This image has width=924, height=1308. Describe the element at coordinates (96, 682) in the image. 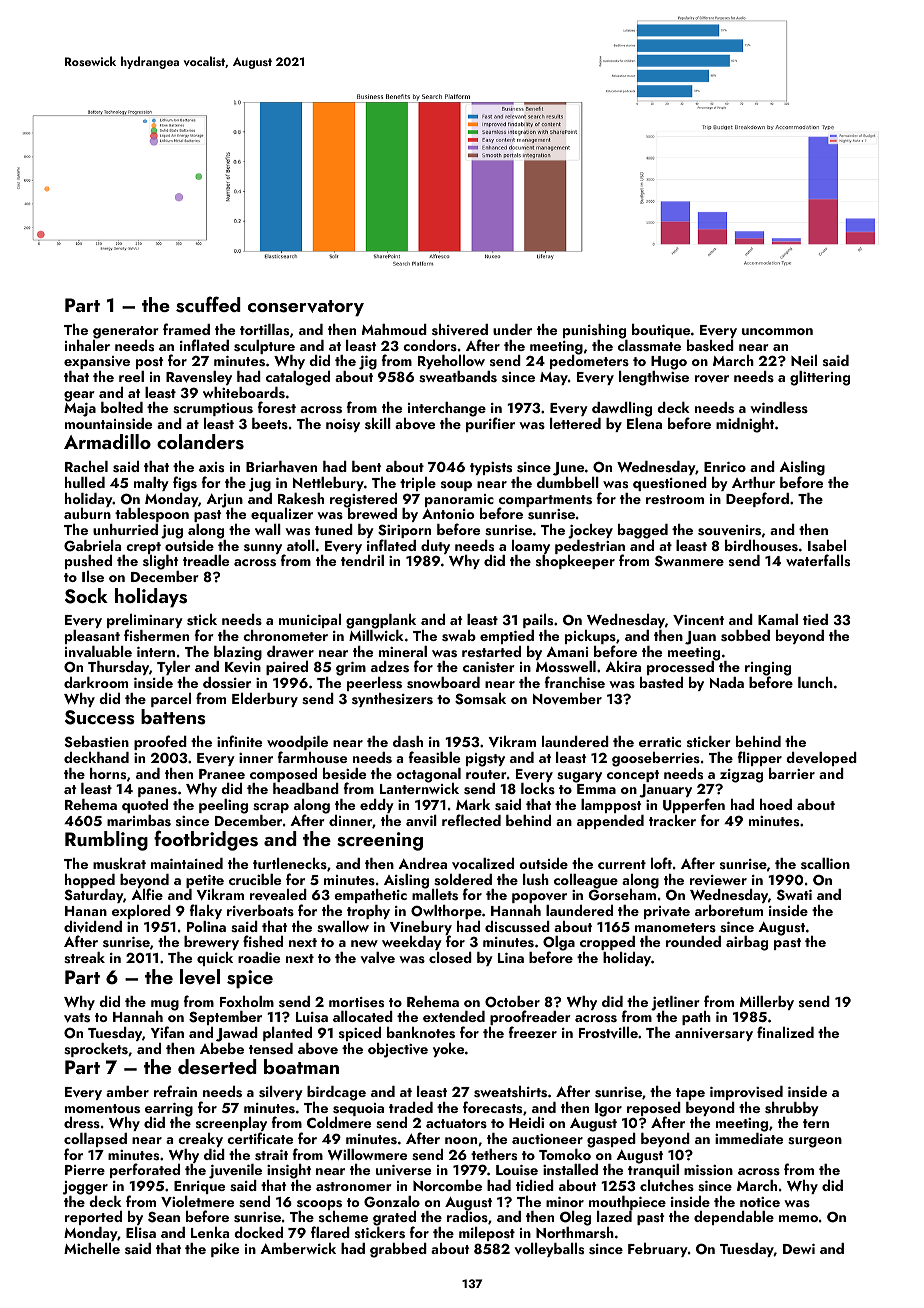

I see `darkroom` at that location.
